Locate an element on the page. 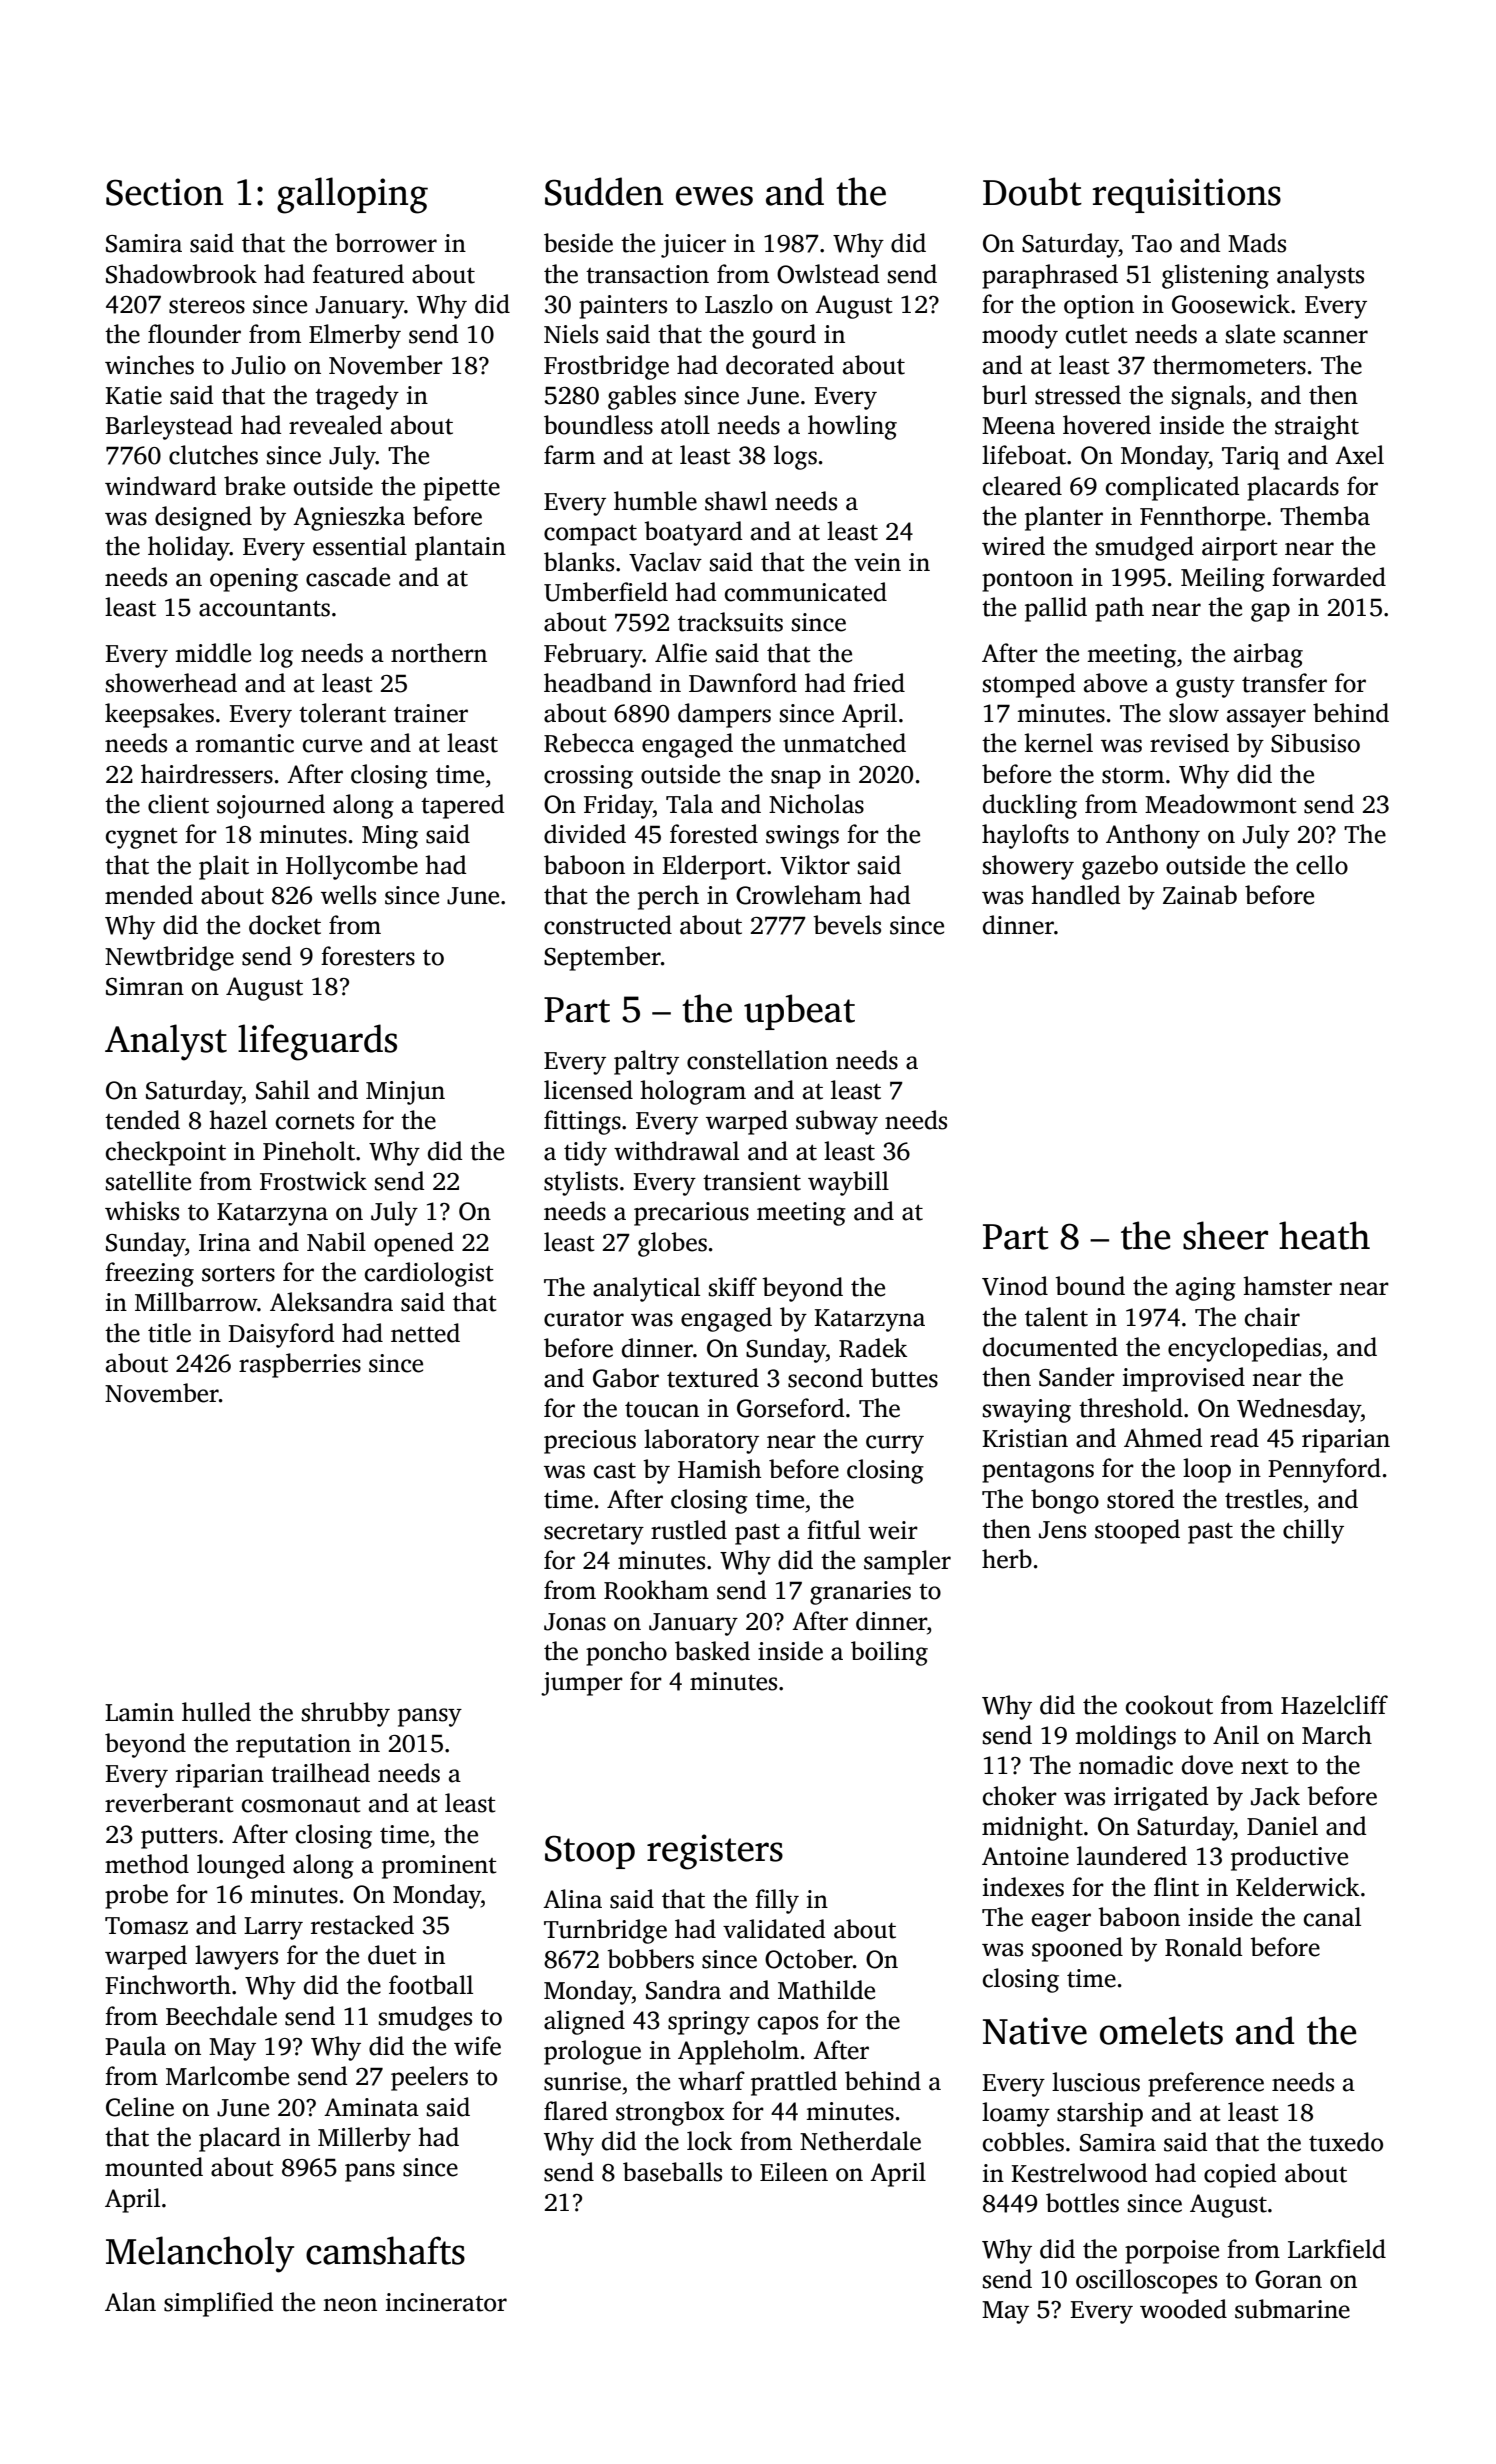 Image resolution: width=1496 pixels, height=2464 pixels. neon is located at coordinates (350, 2305).
